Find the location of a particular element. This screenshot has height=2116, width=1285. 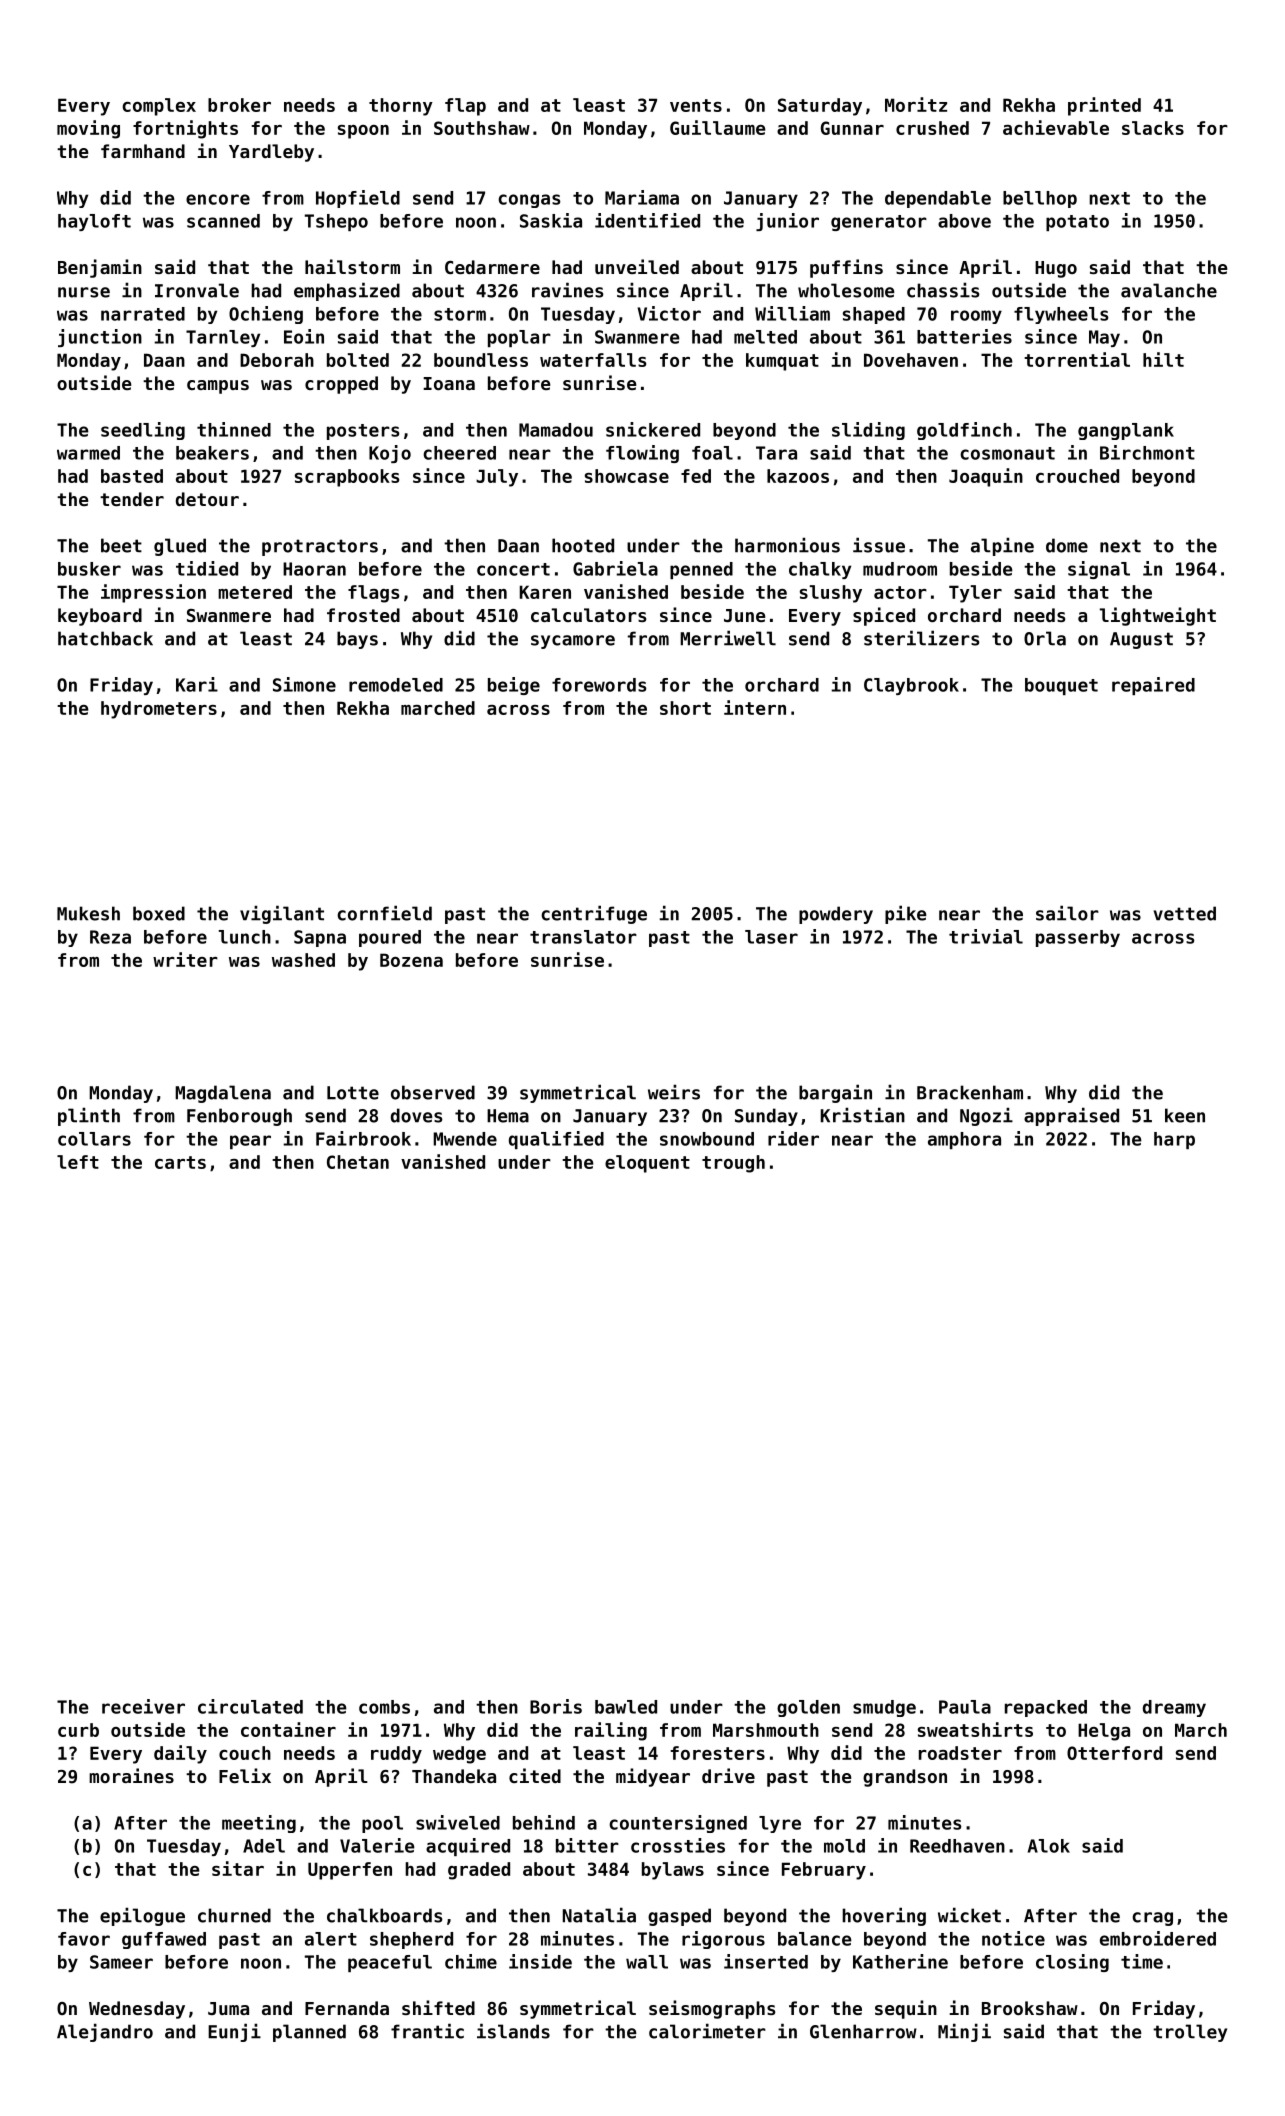

dreamy is located at coordinates (1174, 1708).
